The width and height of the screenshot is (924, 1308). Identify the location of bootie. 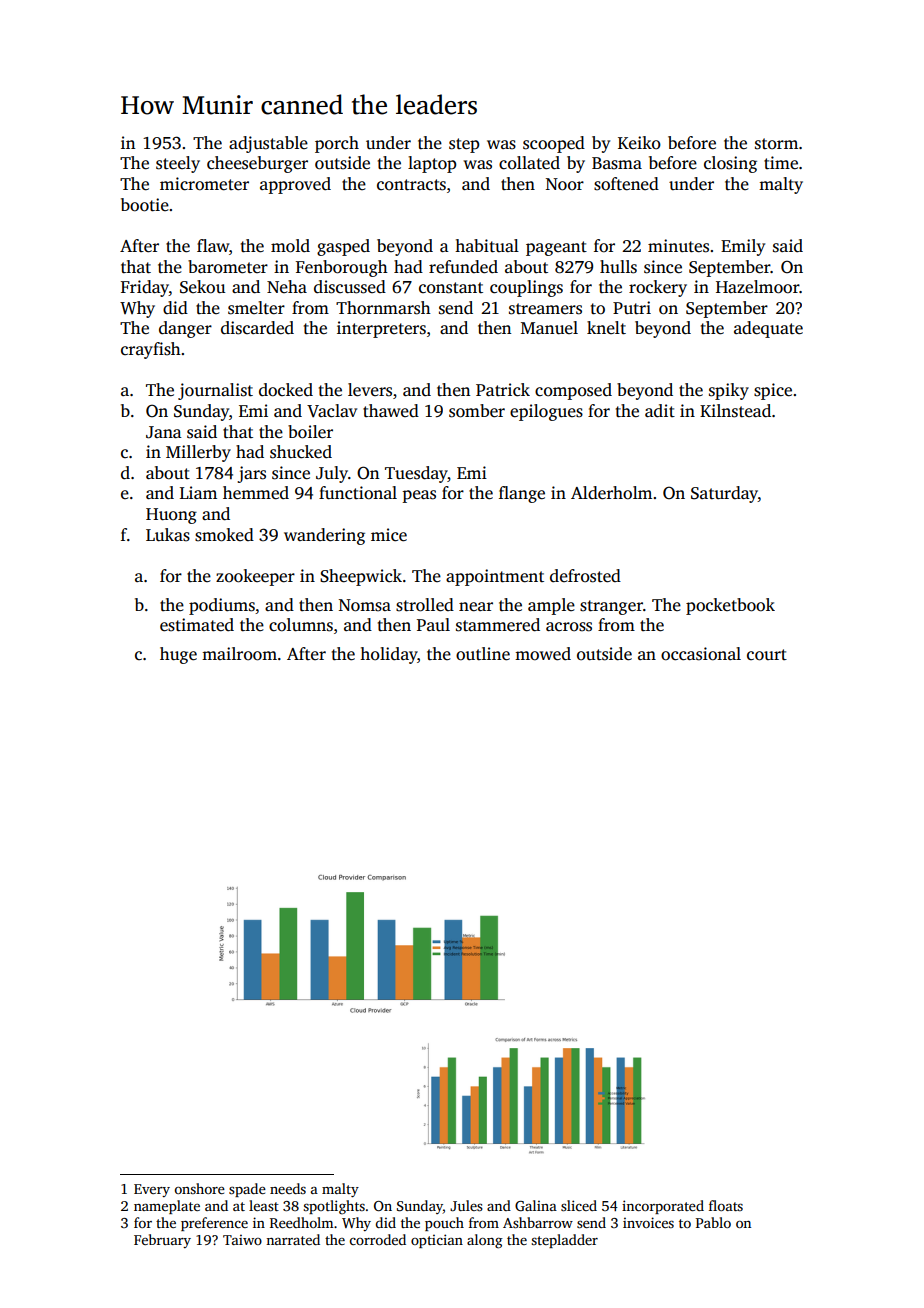
(145, 205).
